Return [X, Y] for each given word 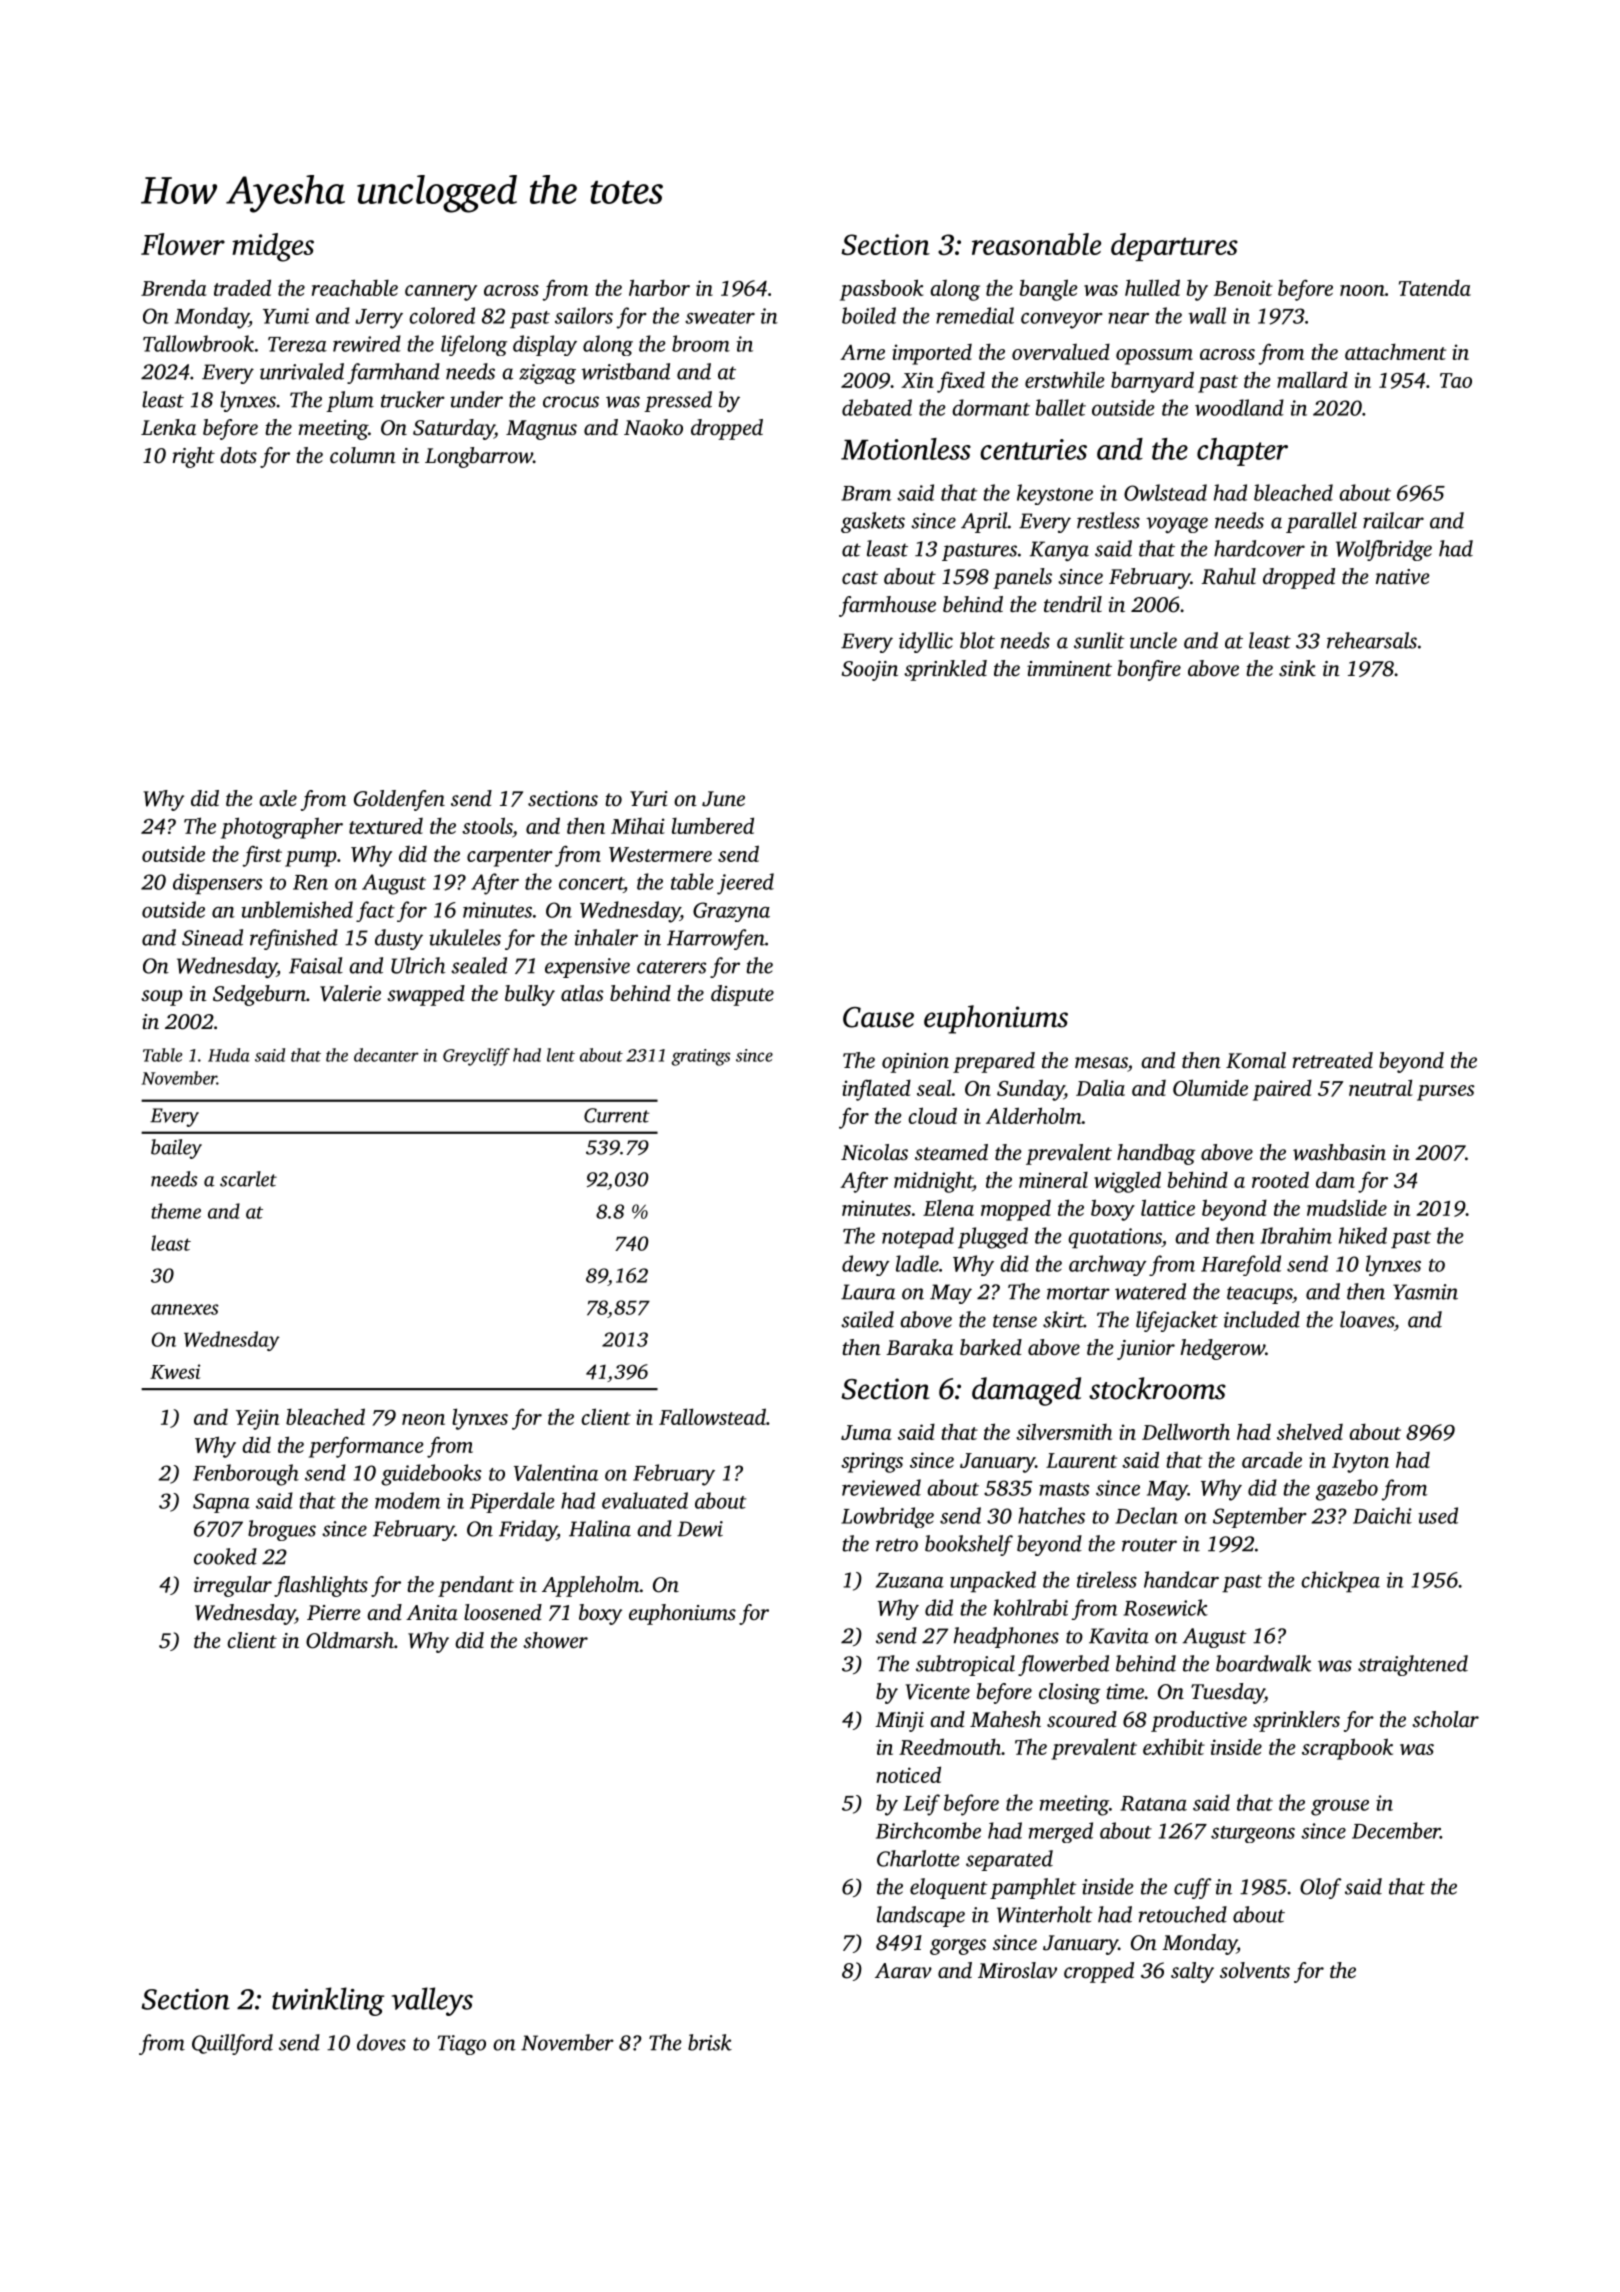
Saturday [454, 429]
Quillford [232, 2044]
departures [1174, 247]
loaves [1367, 1319]
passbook [881, 290]
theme [176, 1211]
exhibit [1174, 1746]
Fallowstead [712, 1416]
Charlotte [918, 1858]
